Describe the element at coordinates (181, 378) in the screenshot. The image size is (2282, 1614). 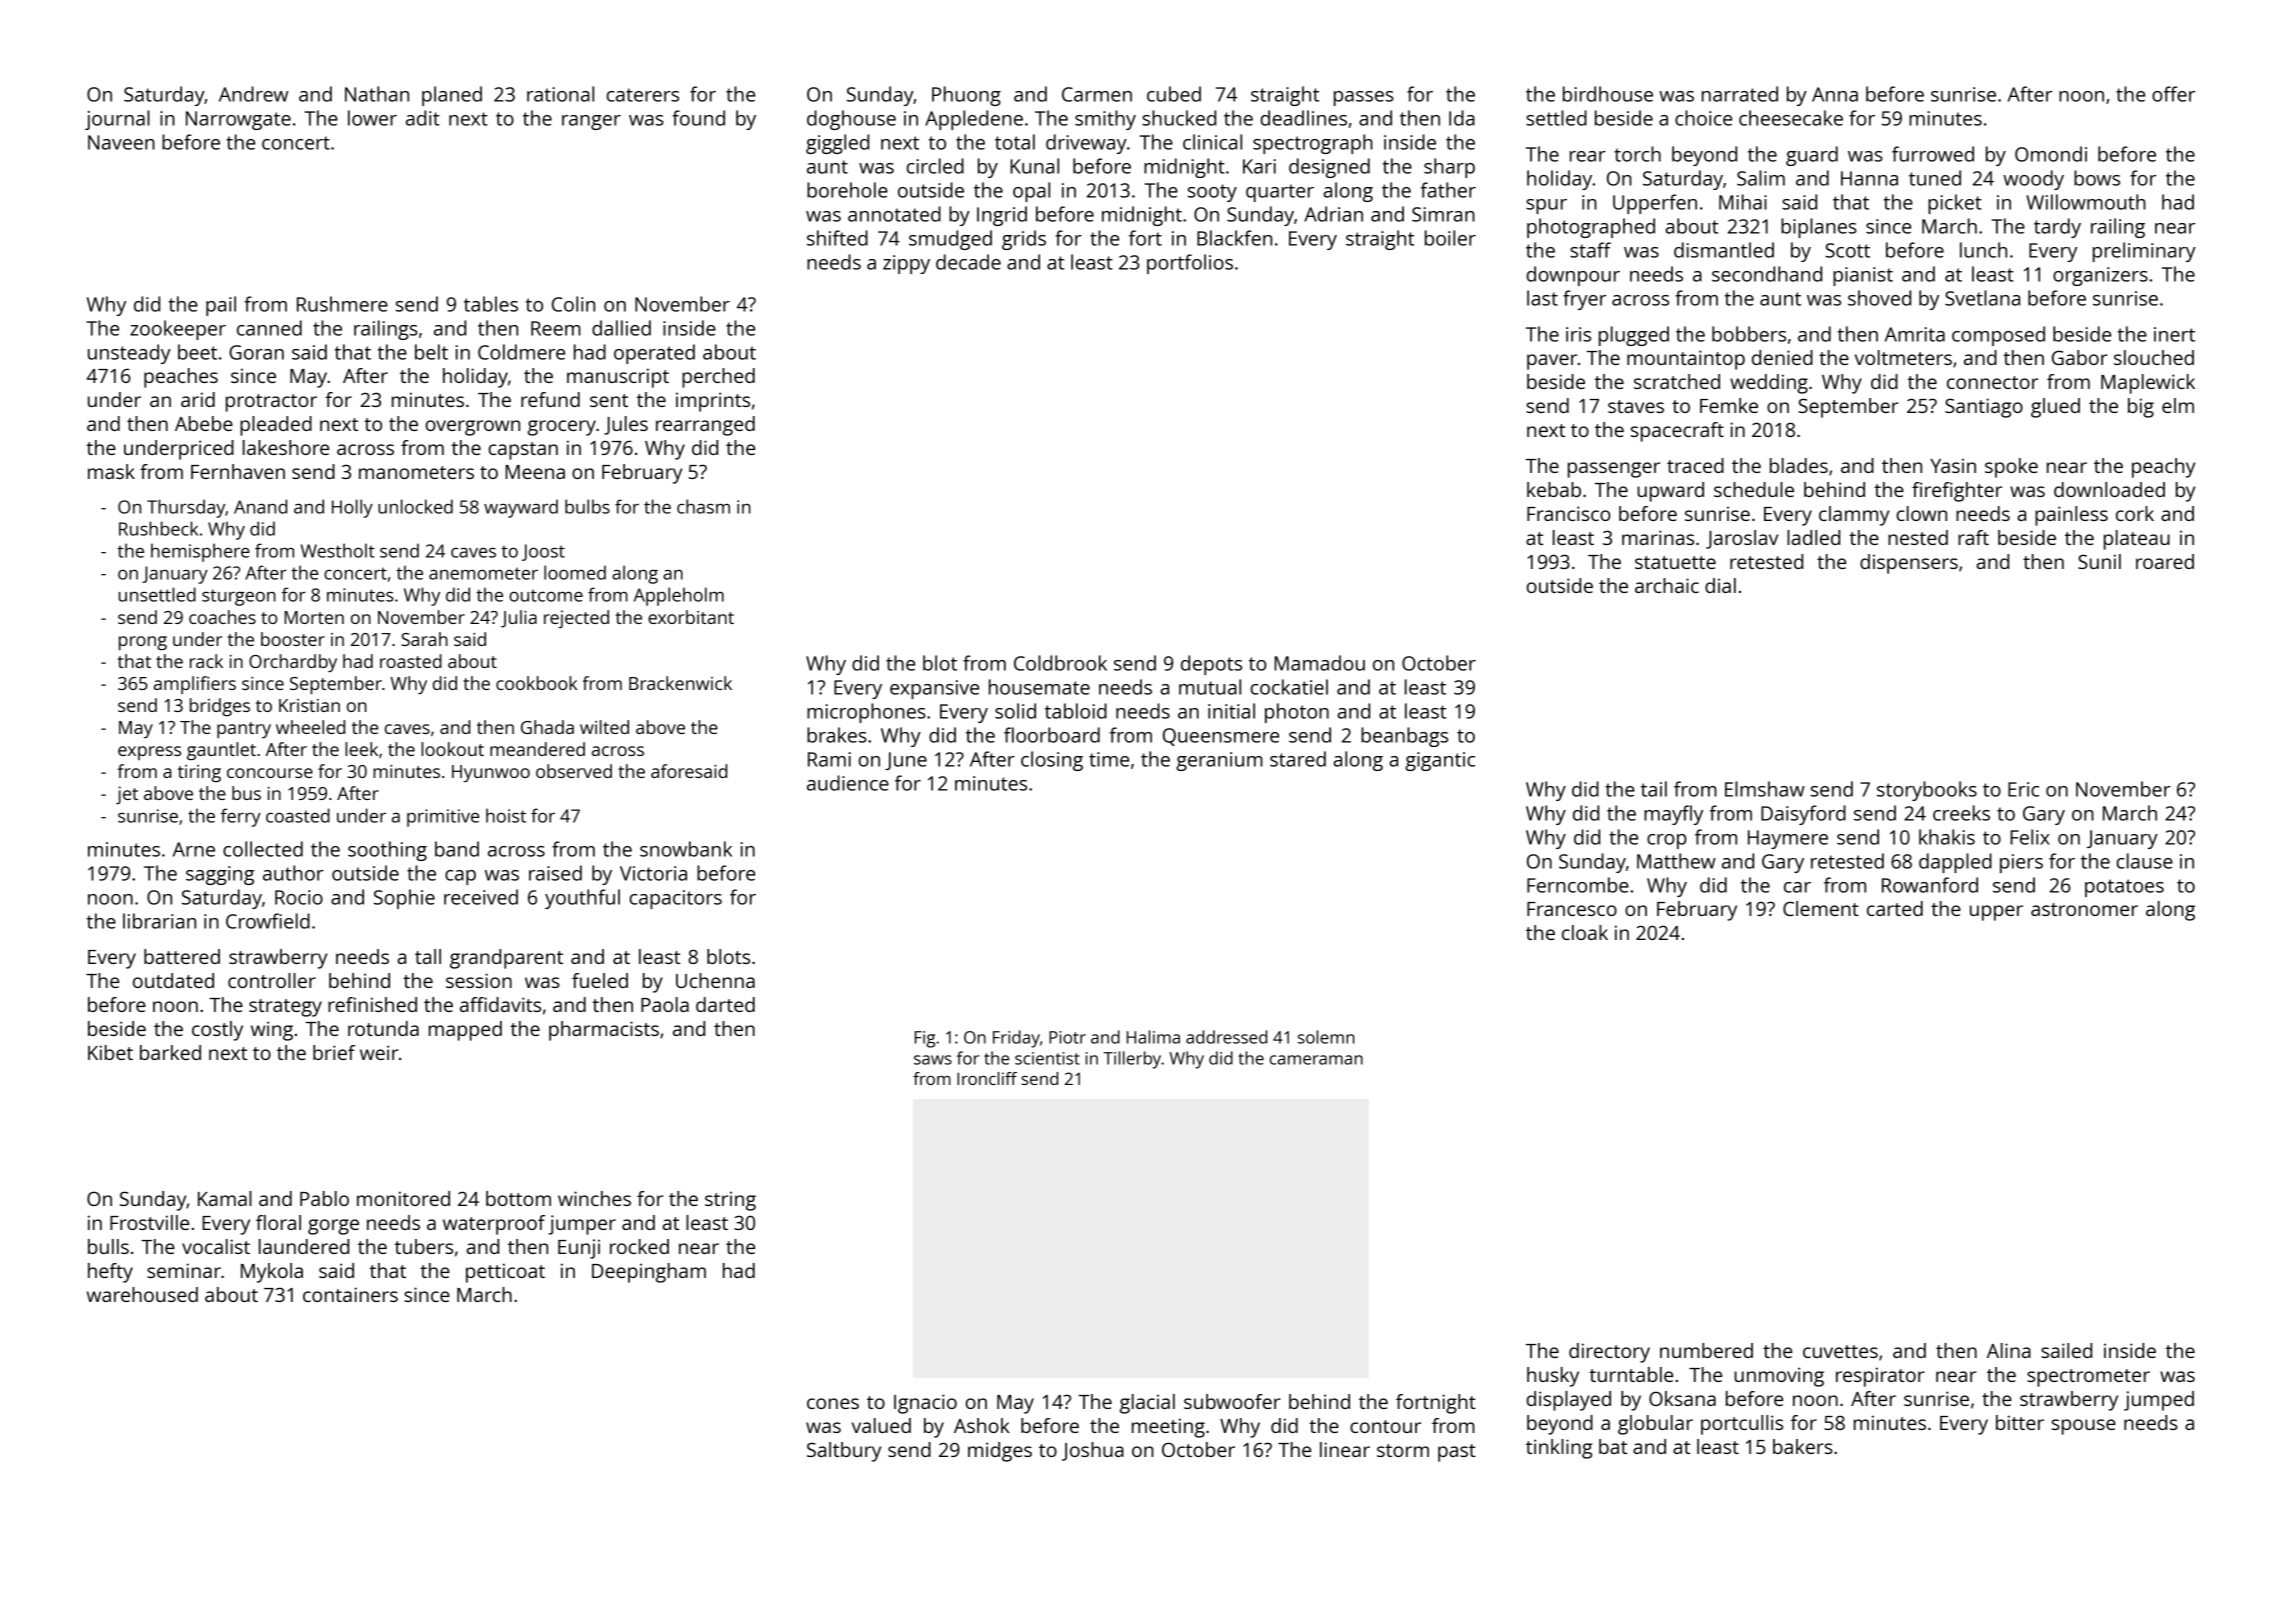
I see `peaches` at that location.
